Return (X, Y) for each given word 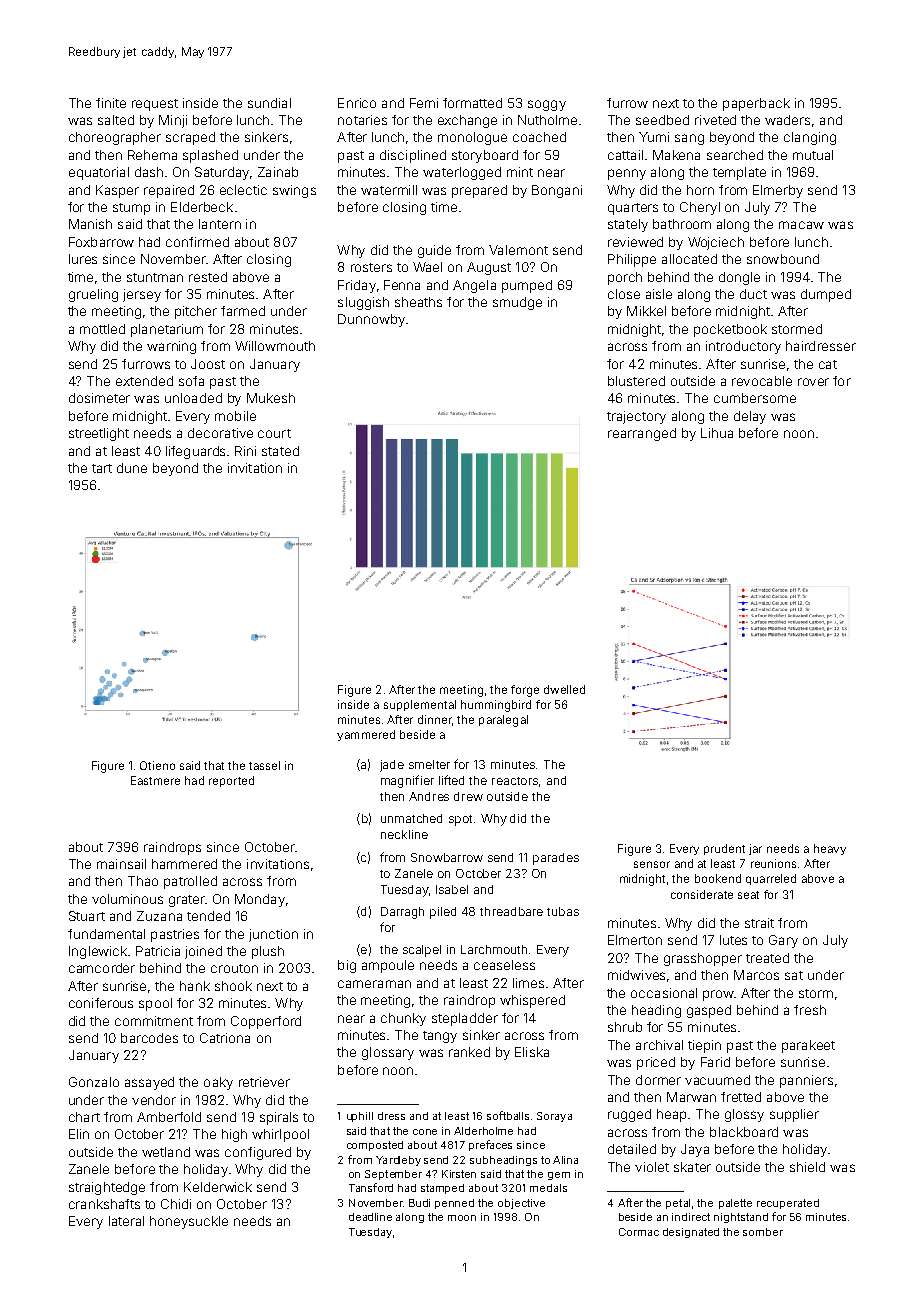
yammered (366, 735)
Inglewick (98, 952)
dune (132, 468)
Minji (173, 121)
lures (83, 259)
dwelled (564, 689)
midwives (636, 975)
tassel (264, 765)
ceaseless (504, 965)
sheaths (418, 302)
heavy (830, 849)
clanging (810, 138)
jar (755, 849)
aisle (659, 294)
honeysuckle (189, 1222)
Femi (424, 103)
